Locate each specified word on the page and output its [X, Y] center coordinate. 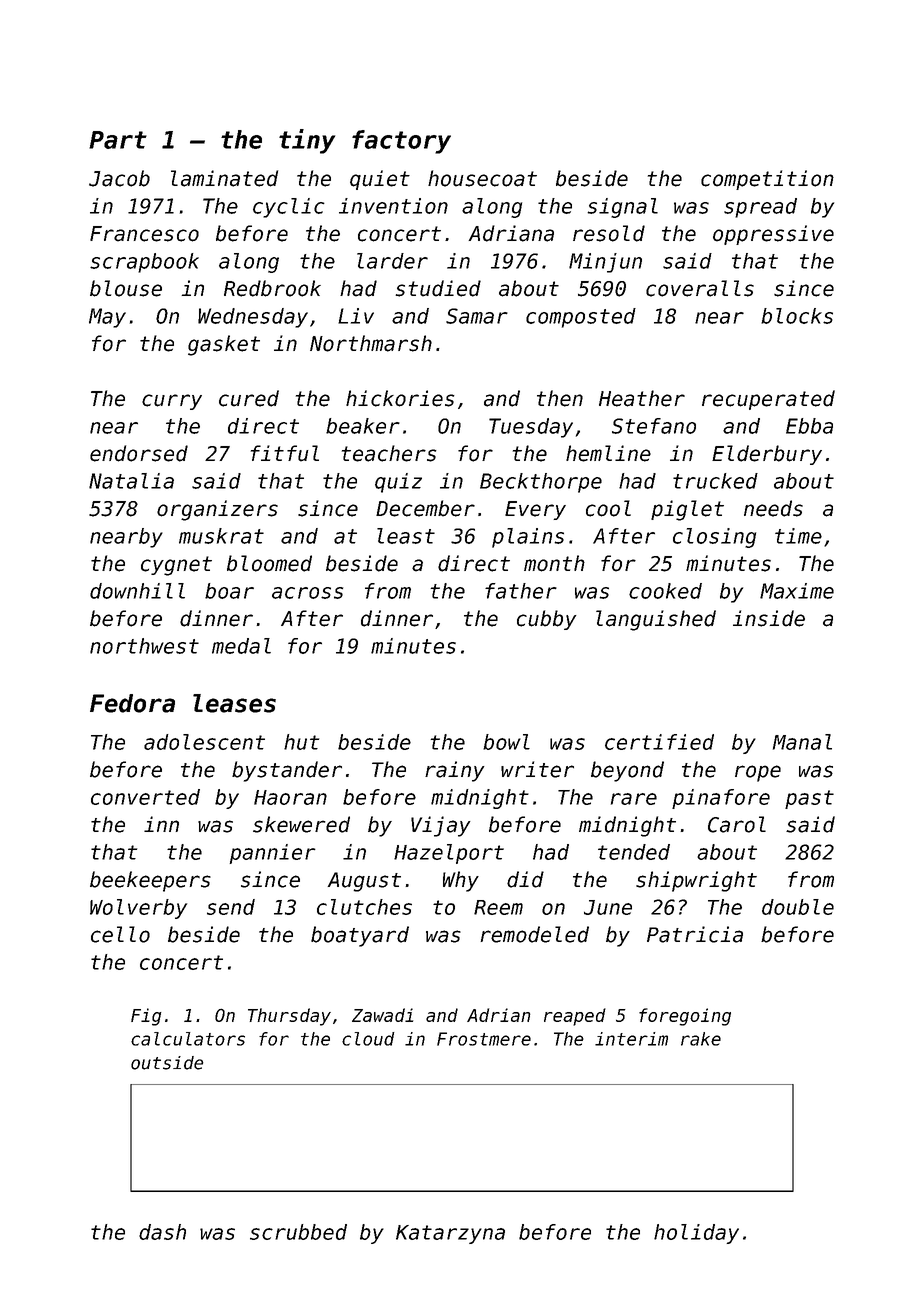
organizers [217, 510]
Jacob [119, 178]
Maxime [797, 591]
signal [622, 208]
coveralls [700, 288]
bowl [506, 742]
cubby [546, 620]
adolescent [204, 742]
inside [769, 618]
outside [167, 1063]
